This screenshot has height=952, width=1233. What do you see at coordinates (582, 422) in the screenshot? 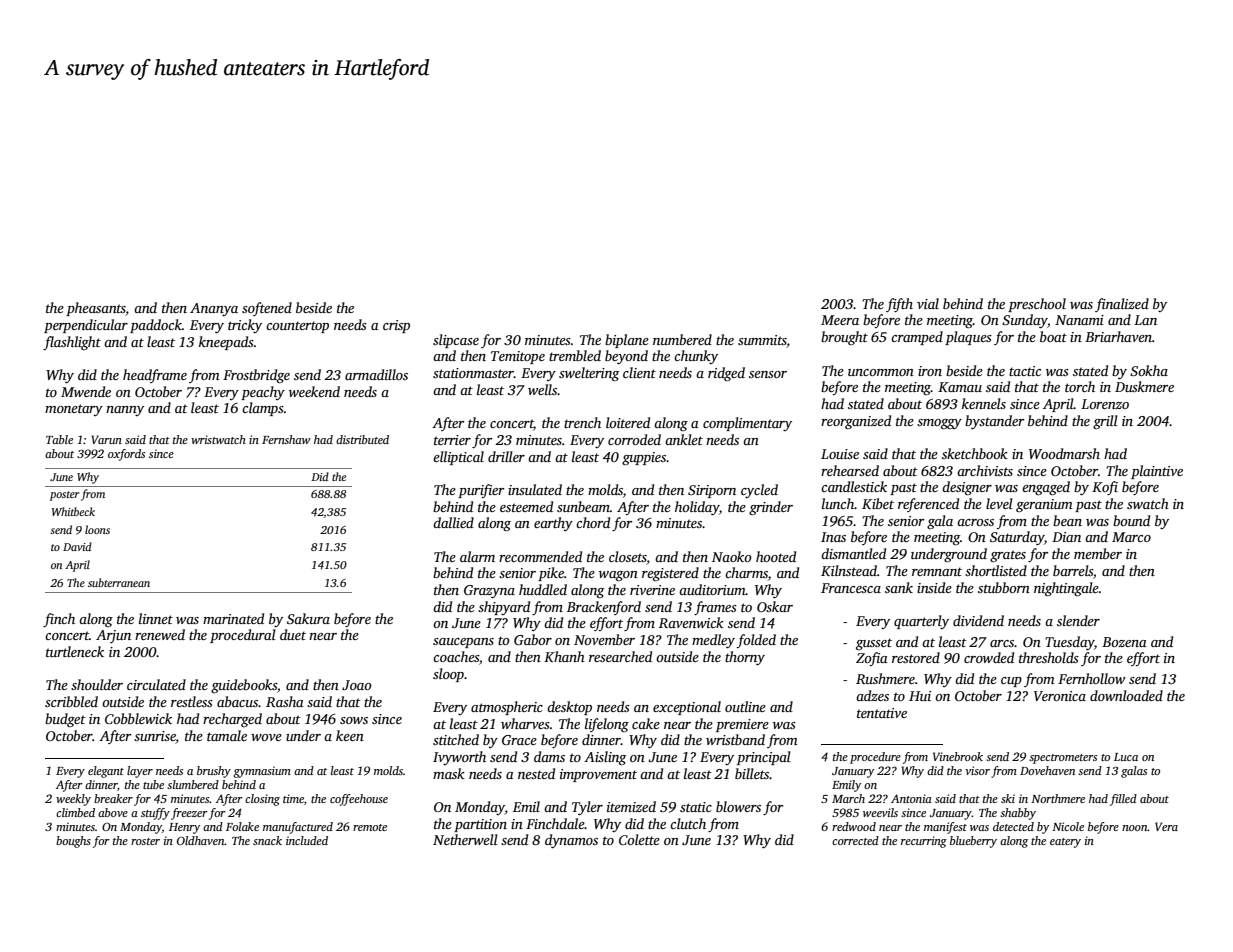
I see `trench` at bounding box center [582, 422].
